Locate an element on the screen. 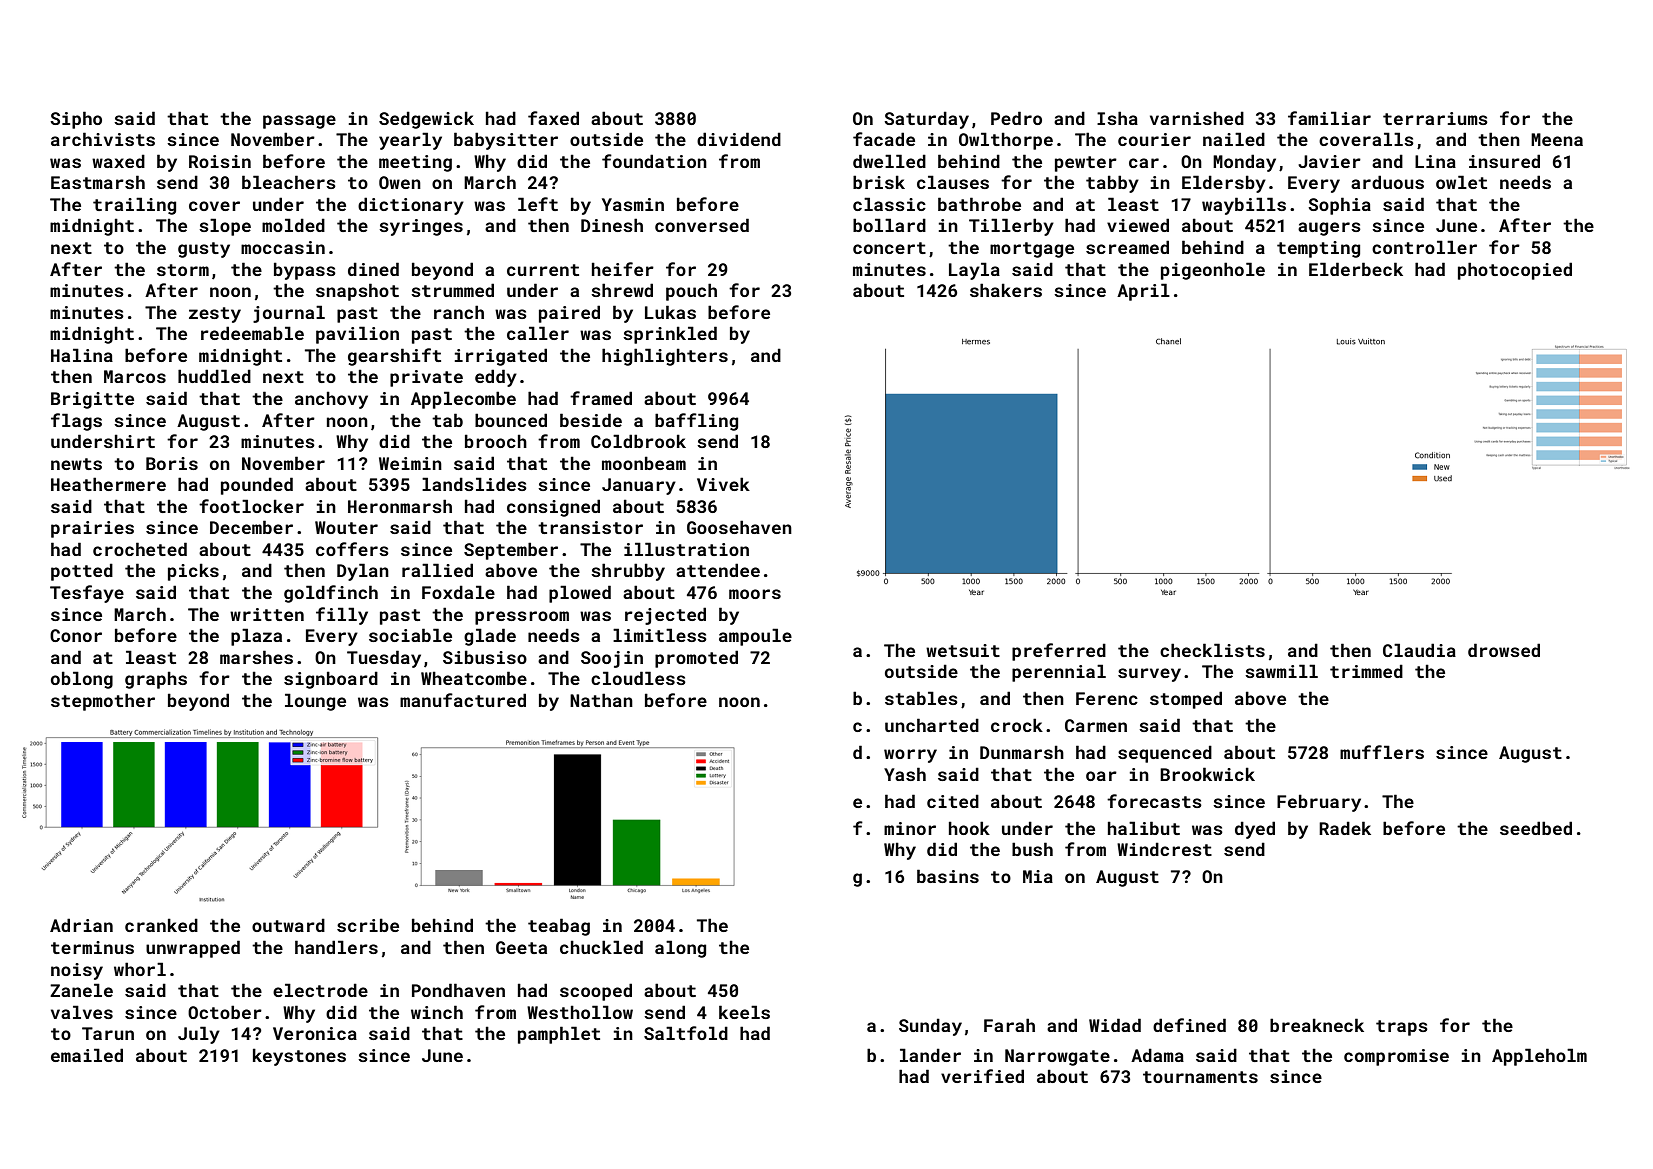  Meena is located at coordinates (1557, 139).
